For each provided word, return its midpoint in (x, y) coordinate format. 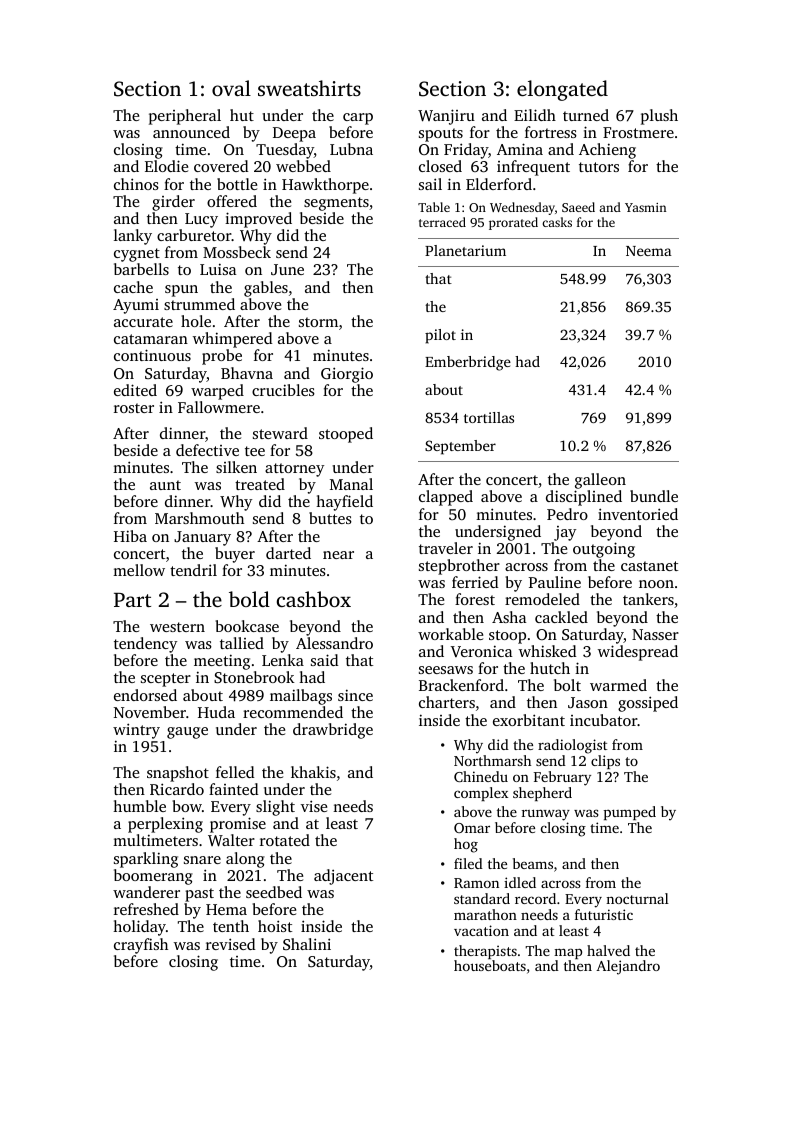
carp (358, 119)
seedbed (274, 892)
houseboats (490, 965)
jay (565, 533)
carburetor (194, 235)
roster (134, 408)
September (460, 447)
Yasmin (645, 207)
